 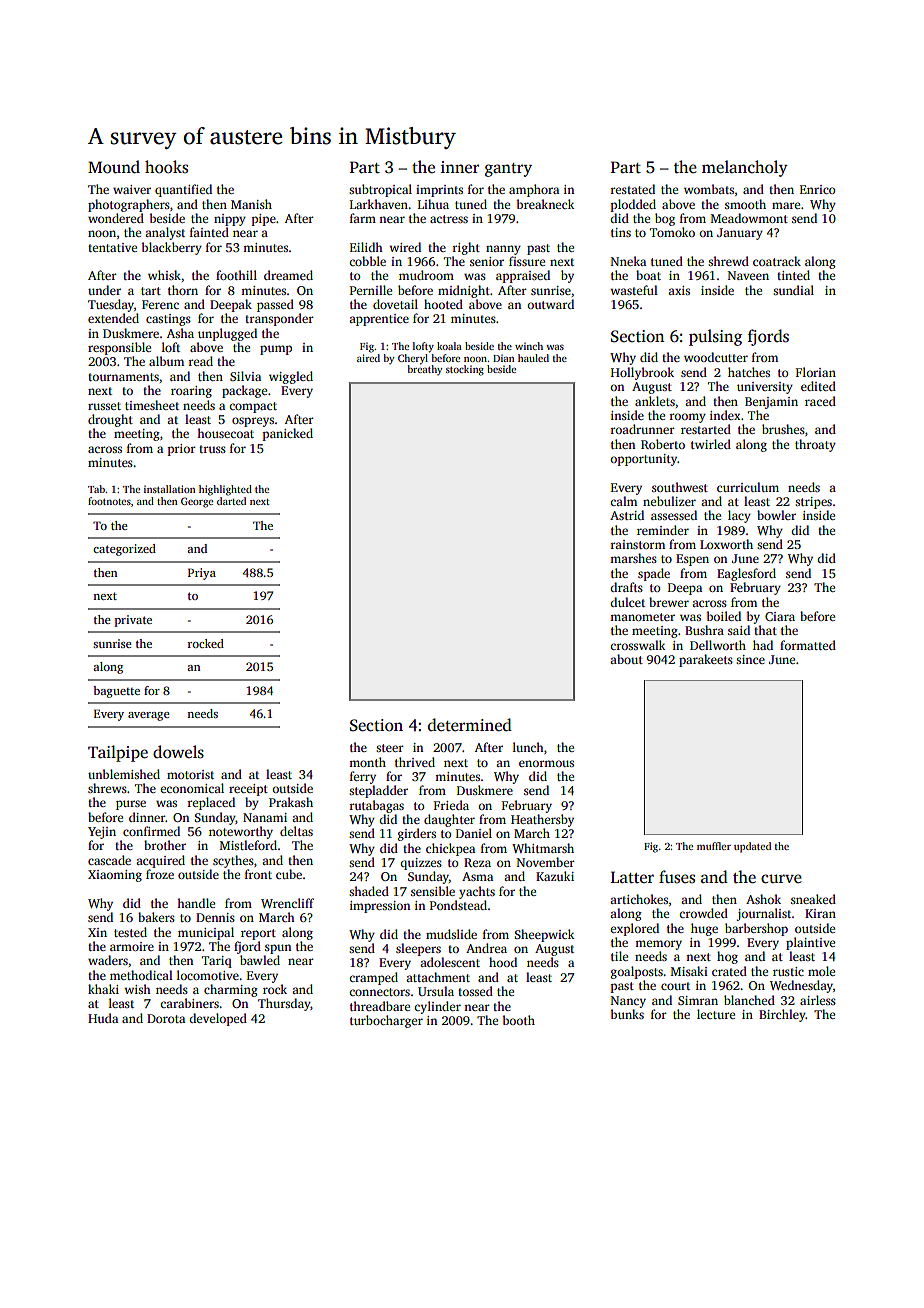 What do you see at coordinates (749, 218) in the image?
I see `Meadowmont` at bounding box center [749, 218].
